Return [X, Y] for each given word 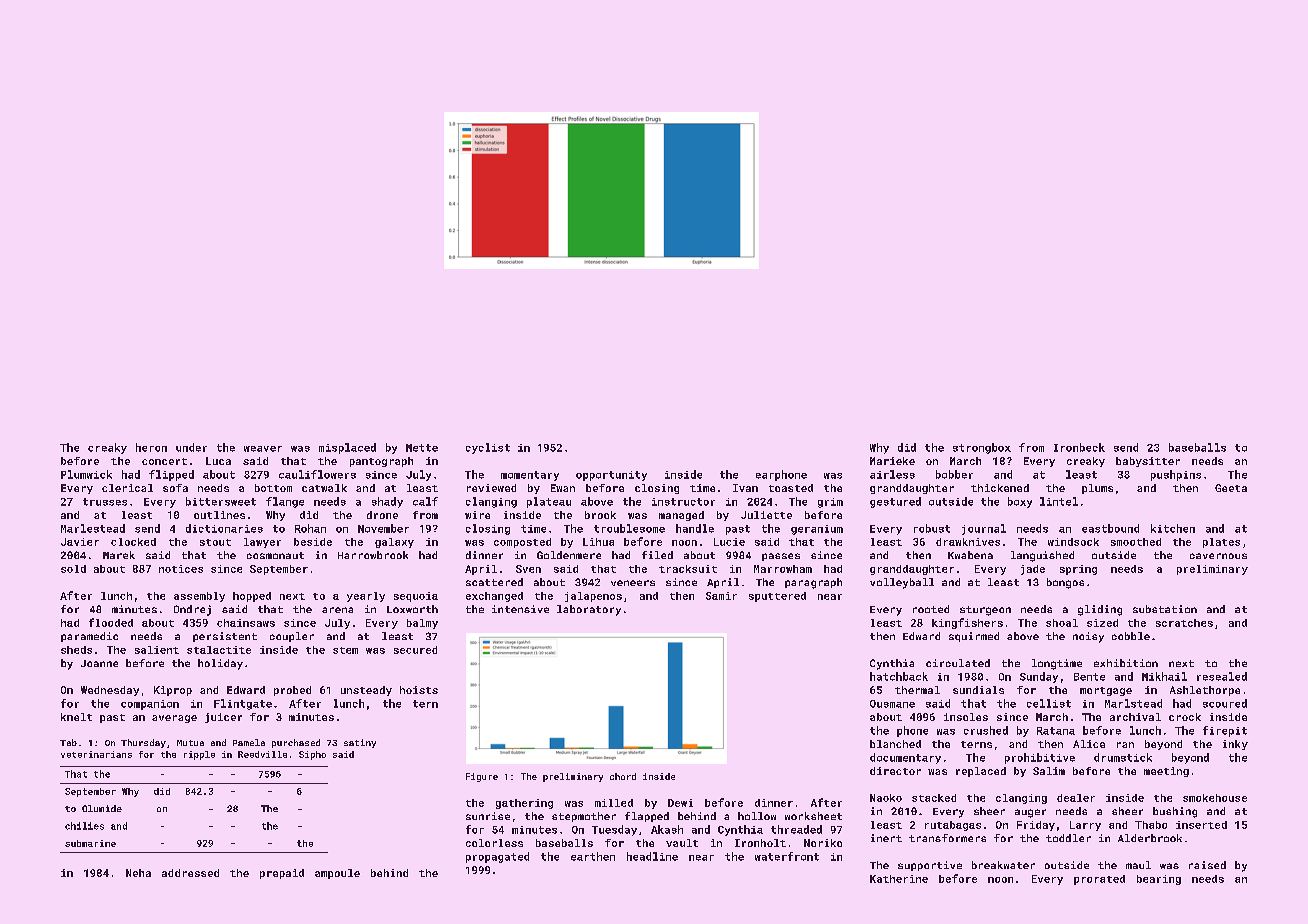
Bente [1089, 677]
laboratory [589, 610]
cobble [1131, 636]
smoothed [1136, 542]
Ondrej [192, 610]
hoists [419, 690]
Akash [667, 829]
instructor [683, 502]
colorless [494, 843]
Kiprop [173, 691]
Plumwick [86, 474]
